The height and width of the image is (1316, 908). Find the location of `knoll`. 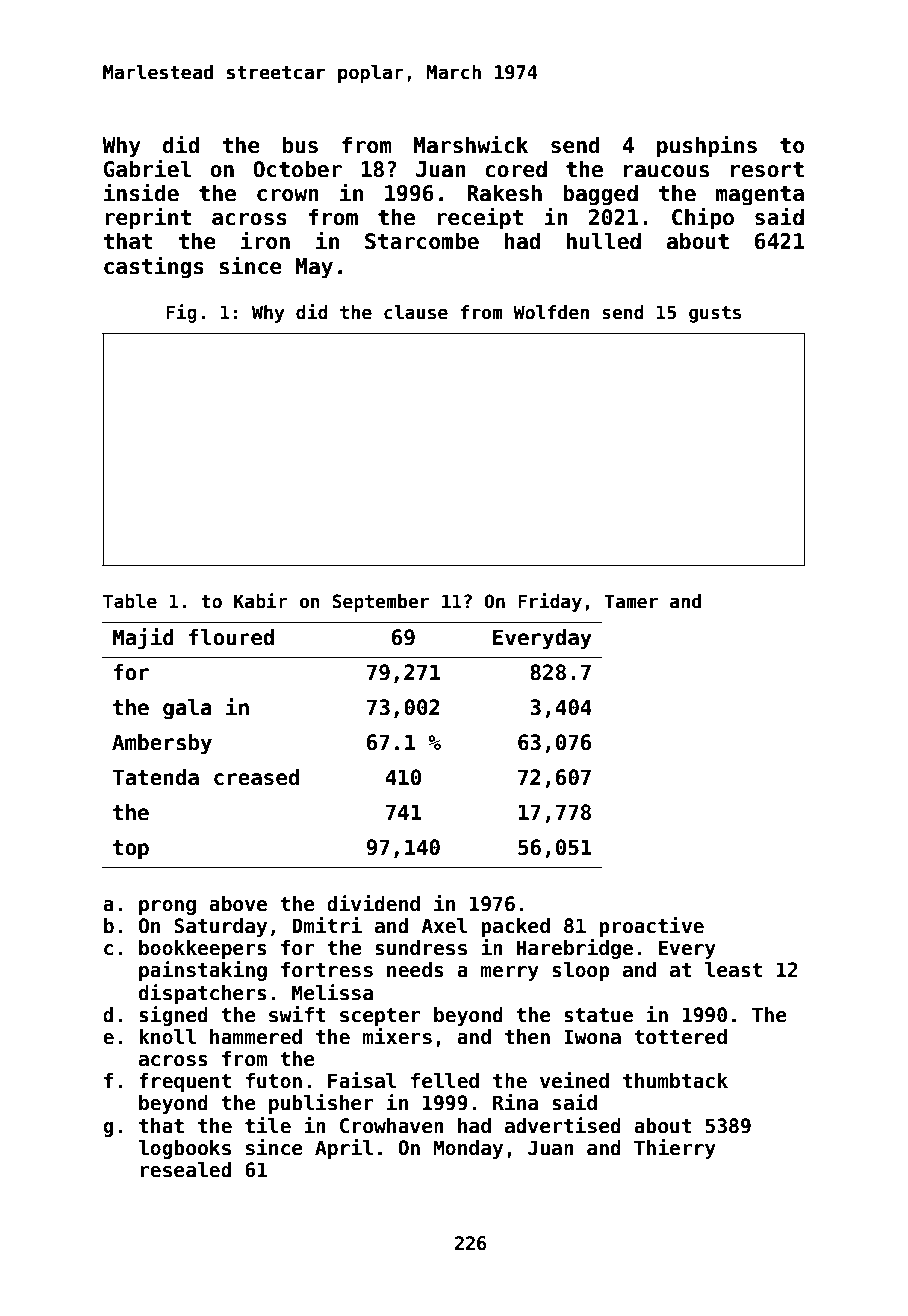

knoll is located at coordinates (167, 1037).
